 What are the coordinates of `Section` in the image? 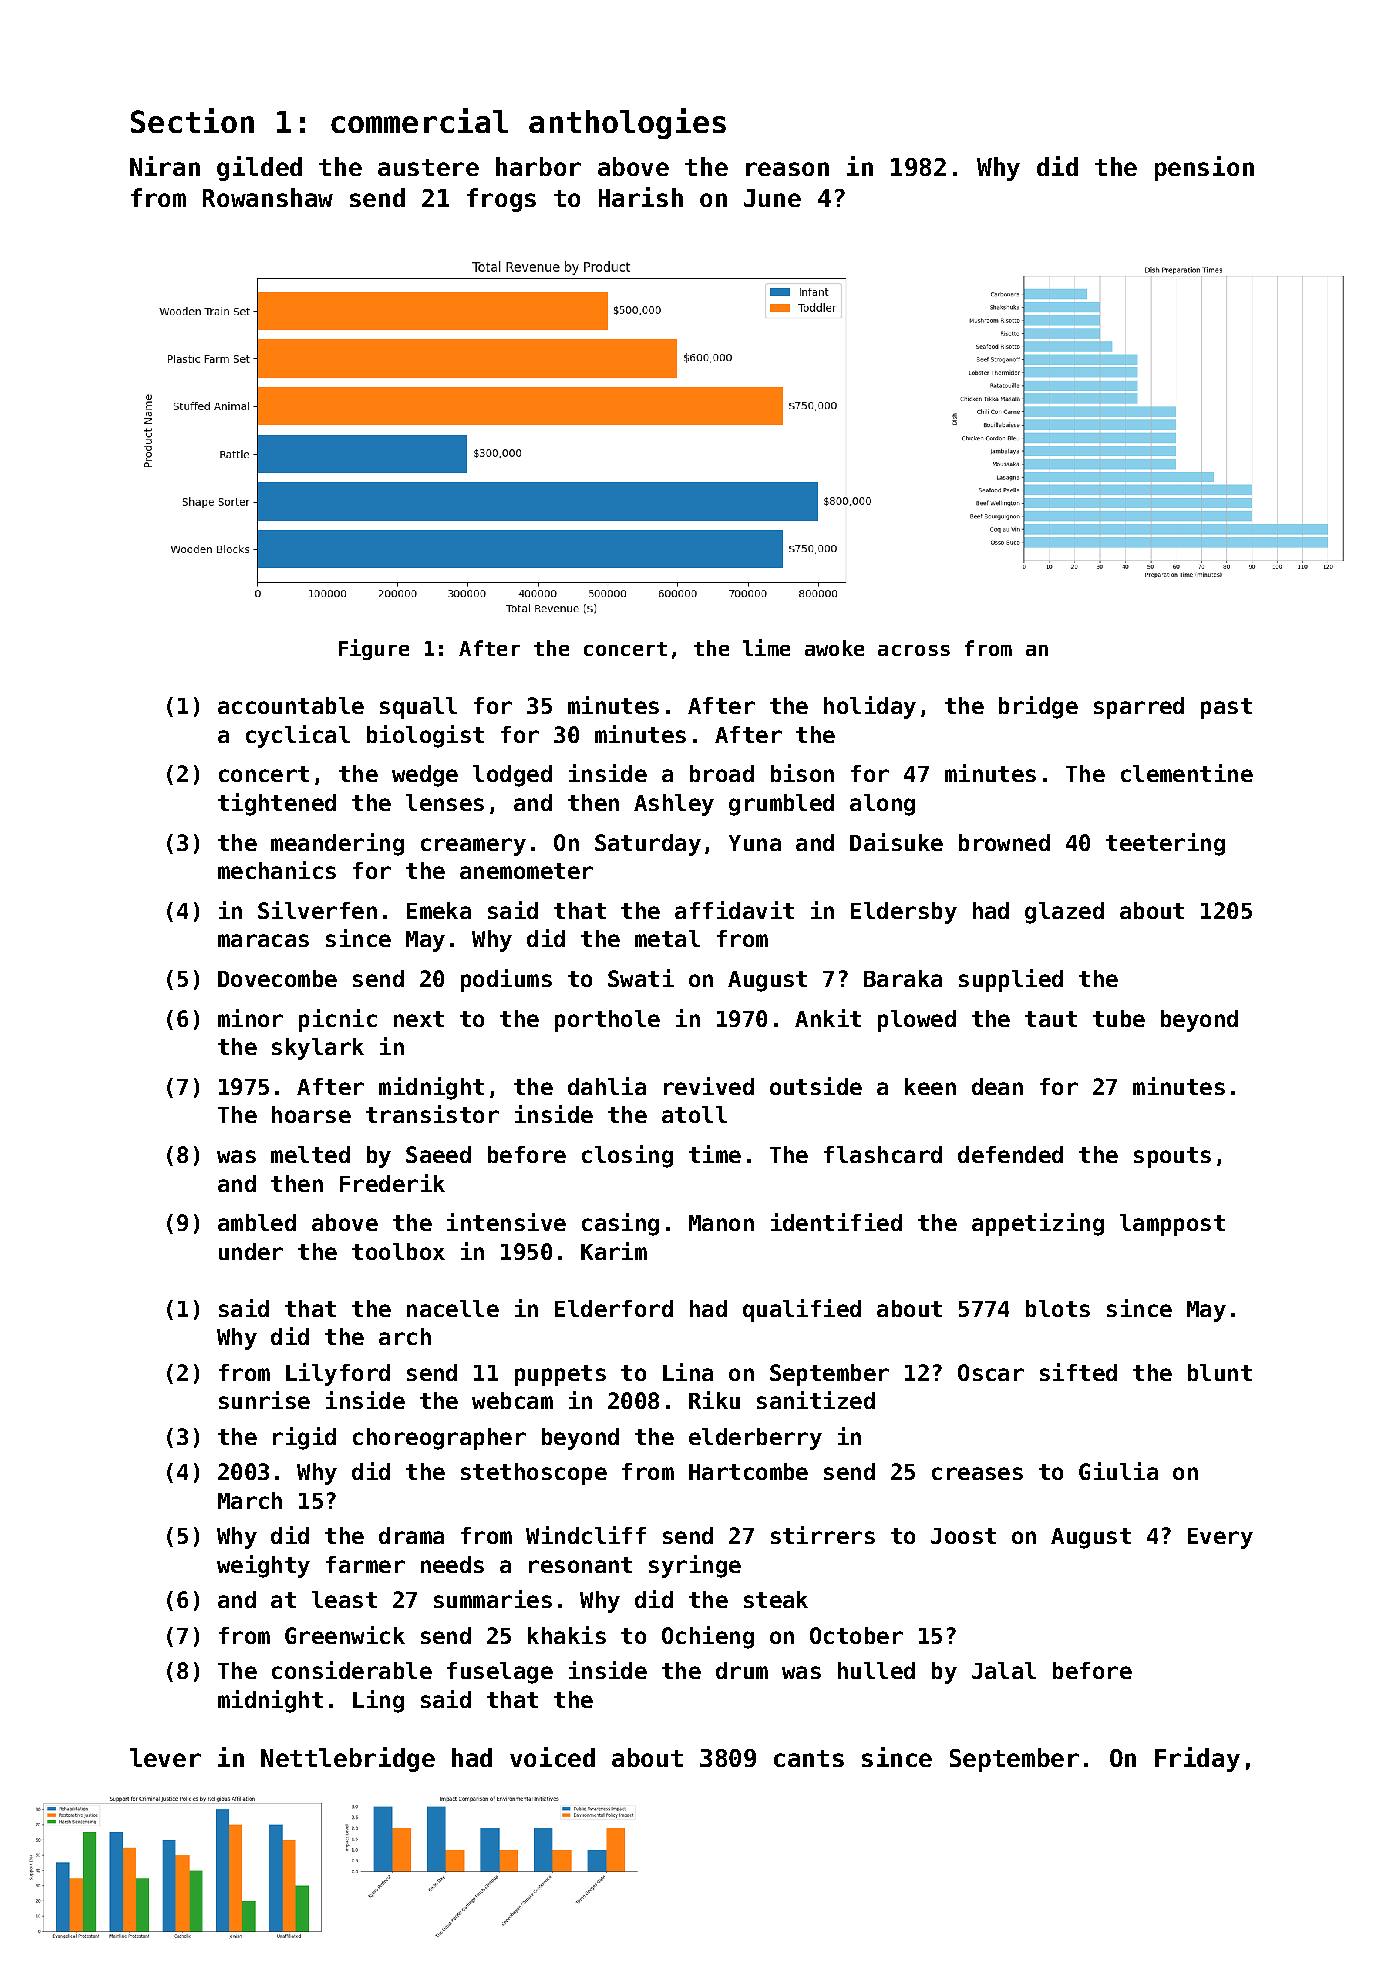 It's located at (192, 120).
